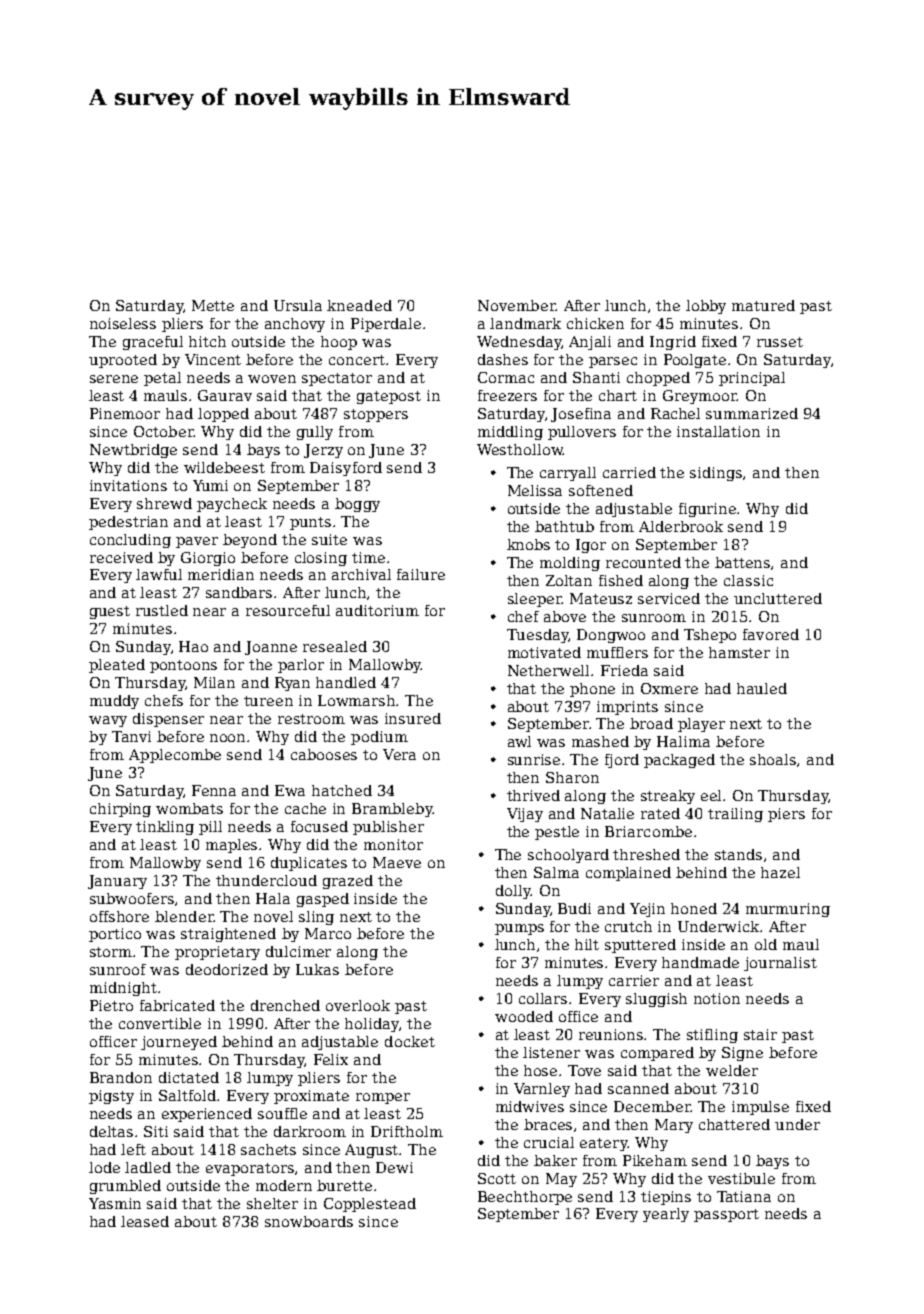 This document has height=1314, width=924. I want to click on pumps, so click(519, 929).
